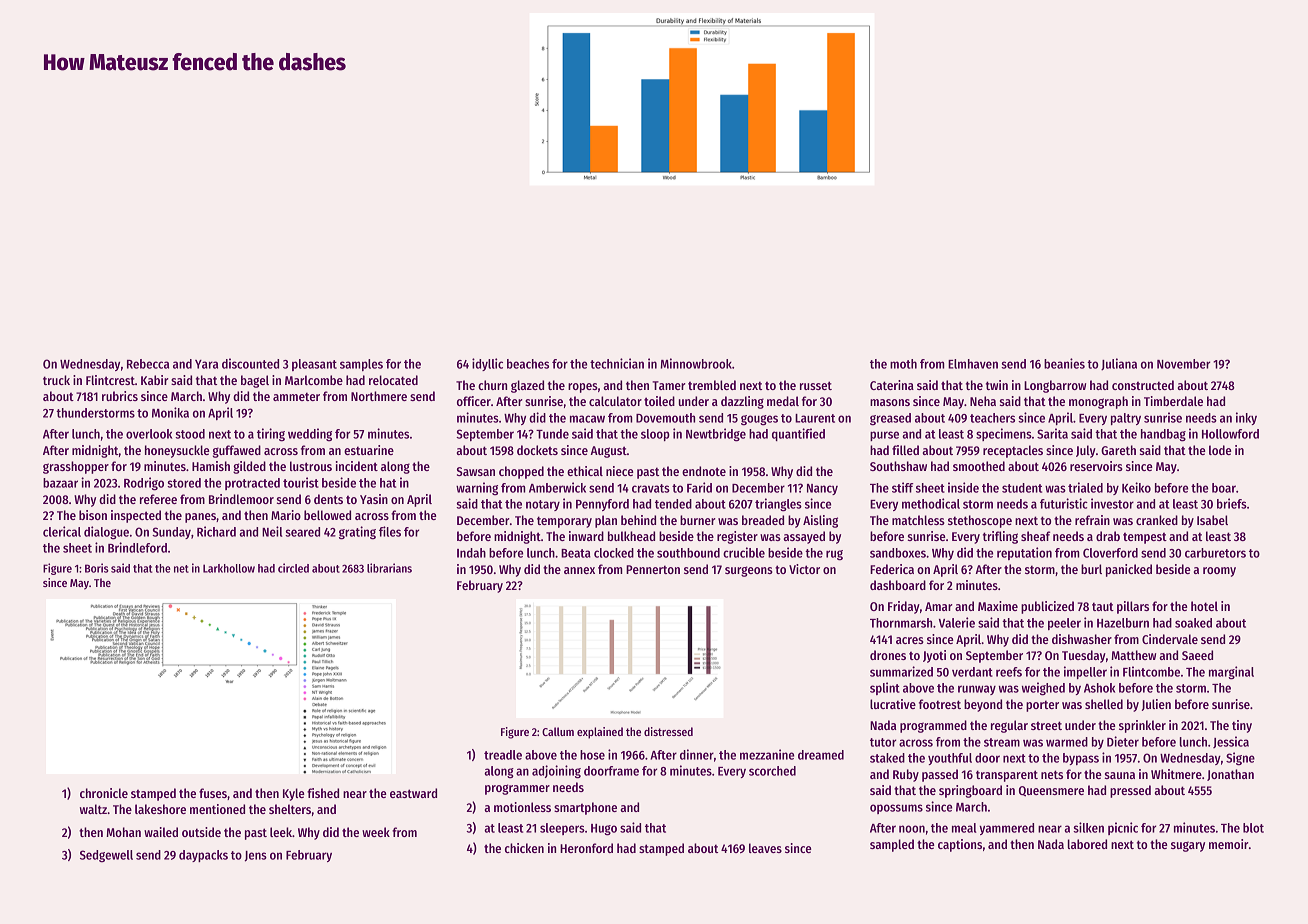 Image resolution: width=1308 pixels, height=924 pixels. What do you see at coordinates (255, 856) in the page?
I see `Jens` at bounding box center [255, 856].
